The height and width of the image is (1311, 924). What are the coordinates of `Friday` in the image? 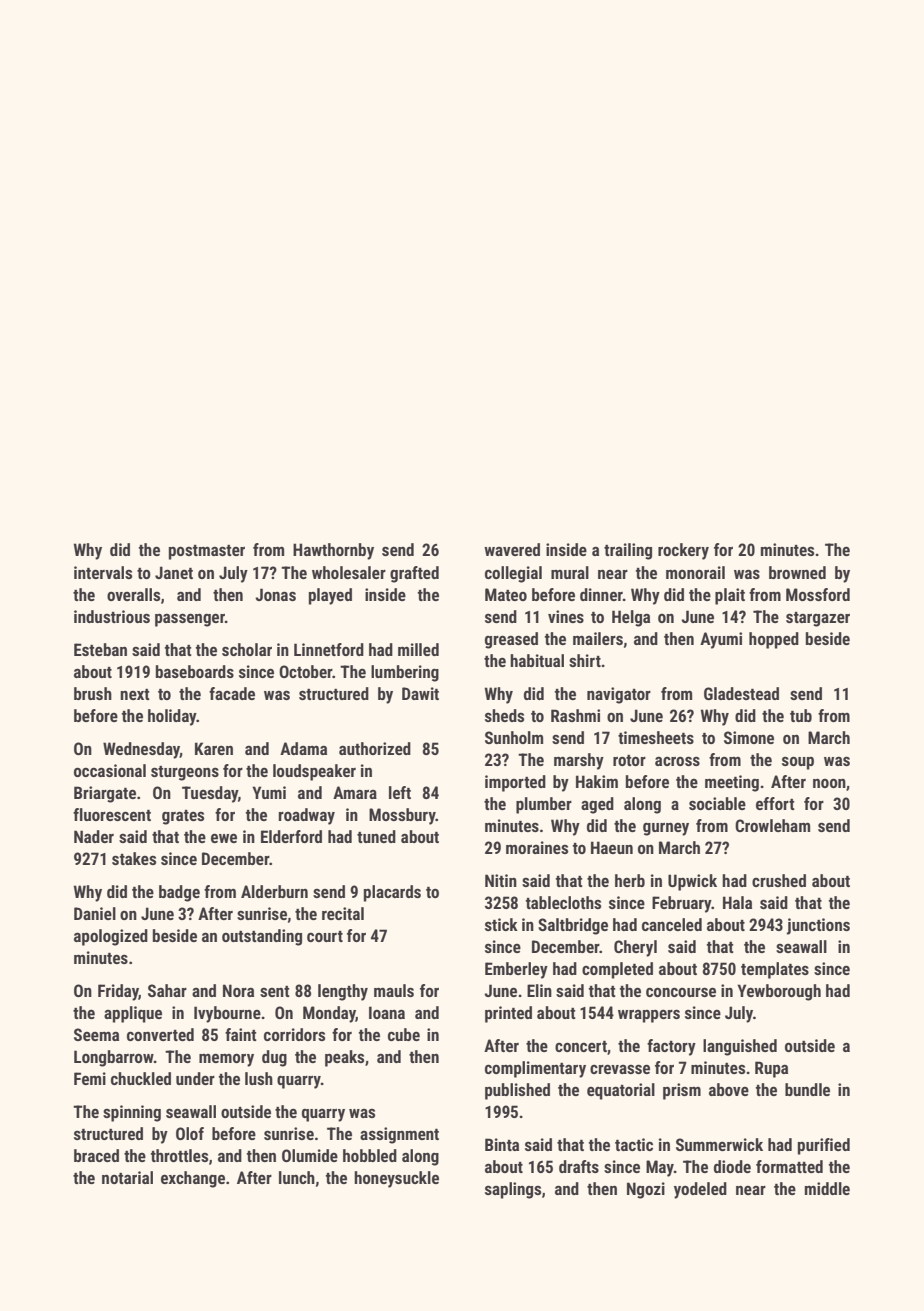 It's located at (118, 992).
